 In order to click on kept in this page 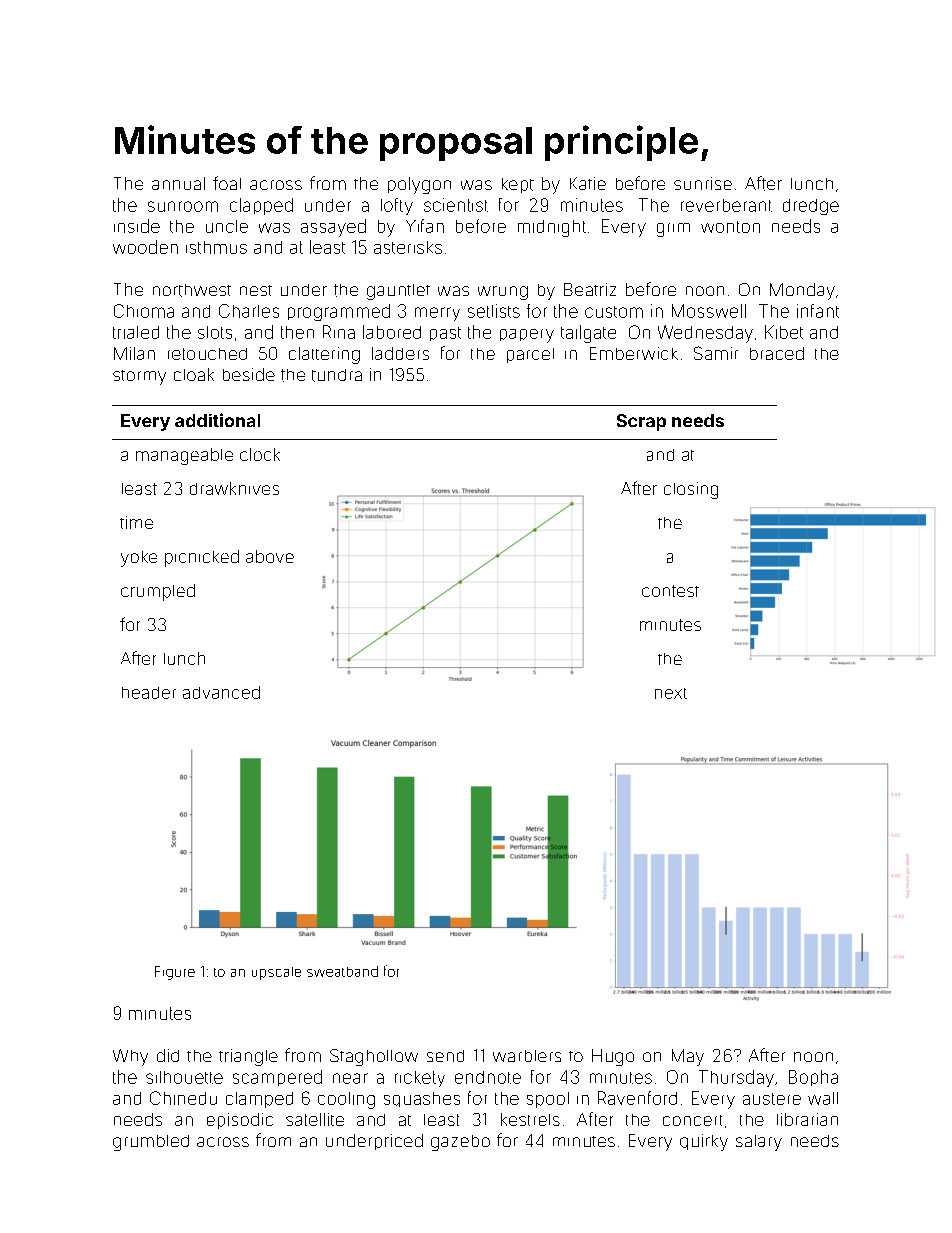, I will do `click(518, 185)`.
